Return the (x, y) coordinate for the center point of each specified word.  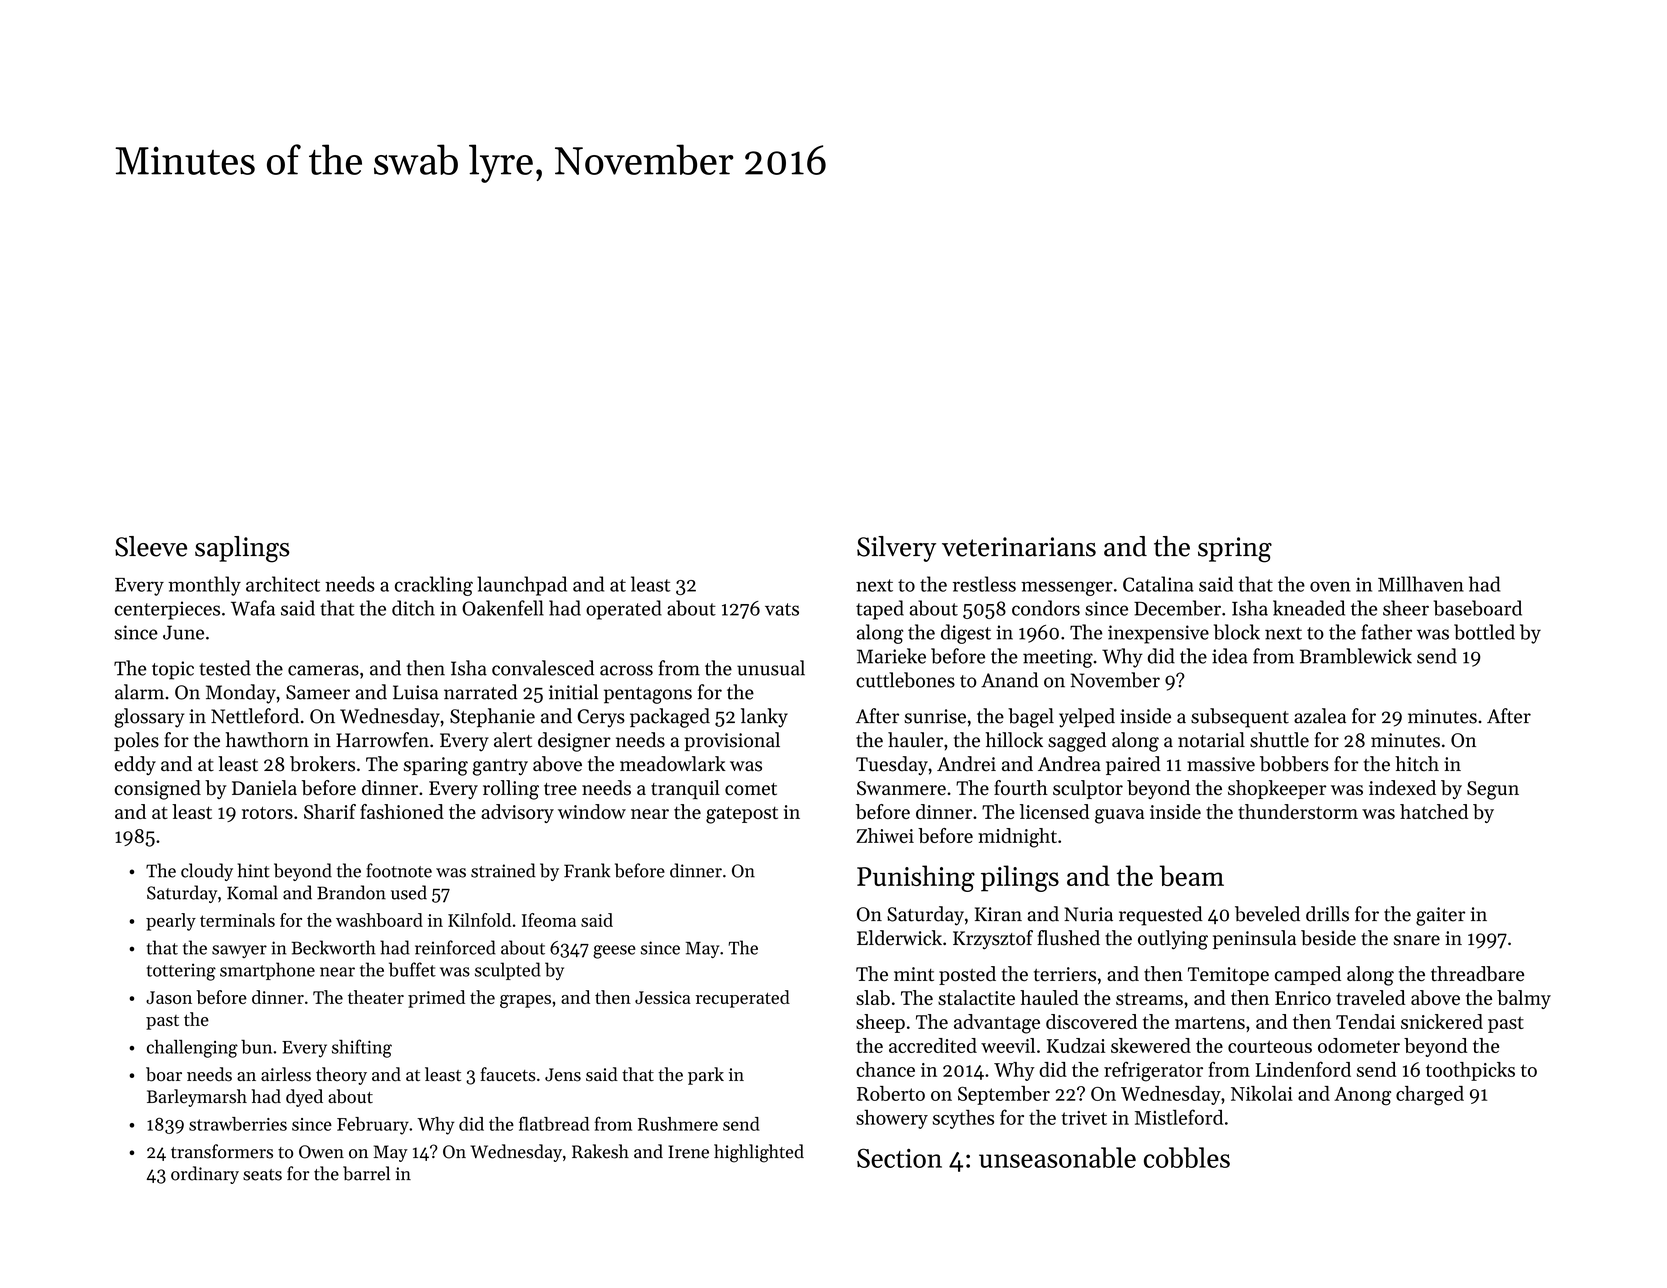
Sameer (318, 692)
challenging (192, 1049)
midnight (1017, 838)
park (706, 1076)
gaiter (1440, 916)
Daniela (264, 788)
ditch (413, 608)
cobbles (1187, 1157)
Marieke (891, 656)
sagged (1077, 742)
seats (262, 1175)
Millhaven (1421, 584)
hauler (915, 740)
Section (899, 1158)
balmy (1524, 999)
